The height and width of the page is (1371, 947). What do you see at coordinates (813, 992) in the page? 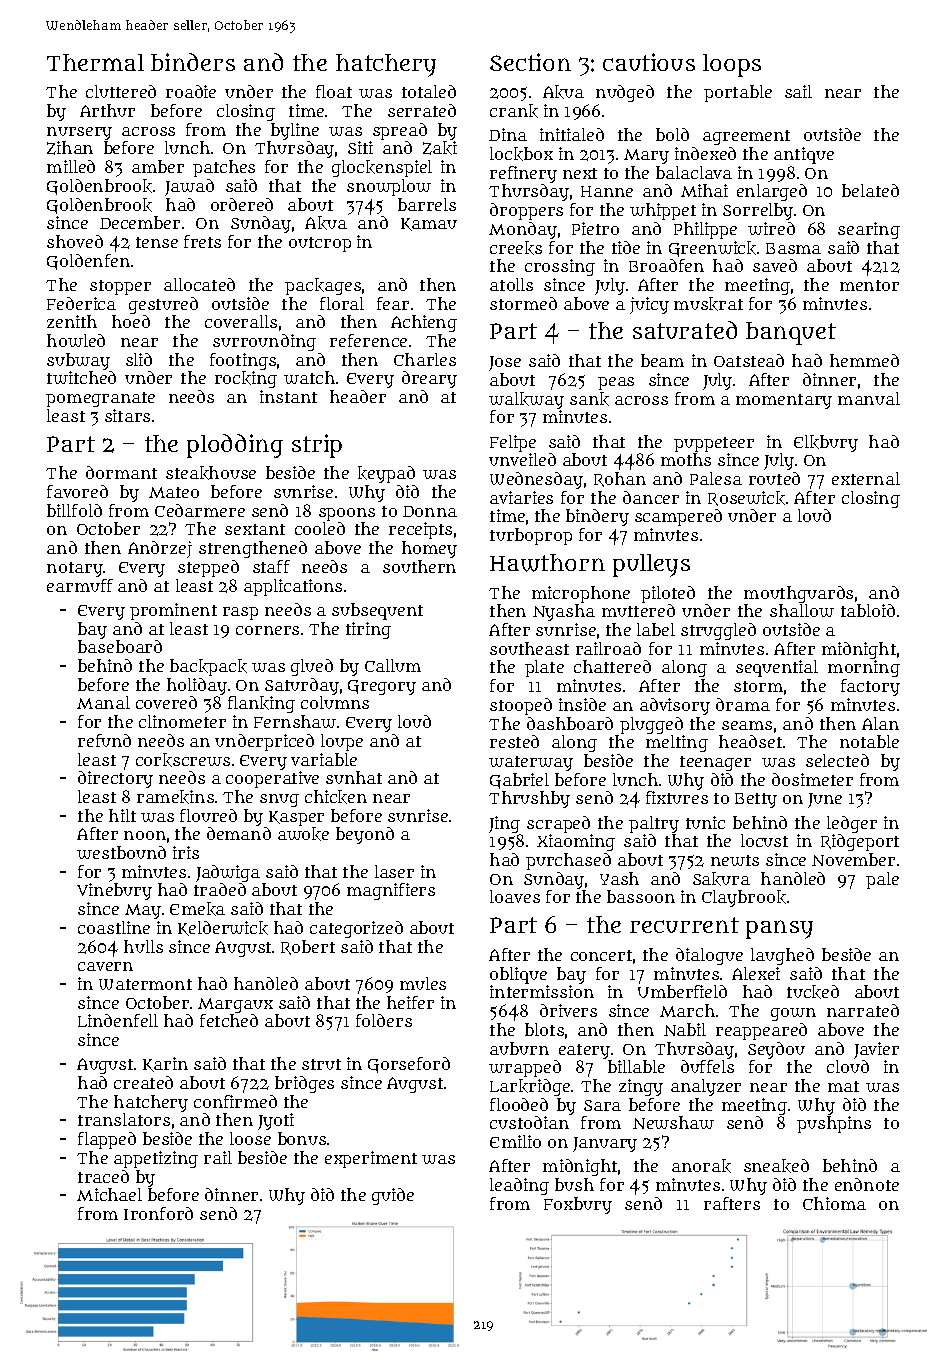
I see `tucked` at bounding box center [813, 992].
